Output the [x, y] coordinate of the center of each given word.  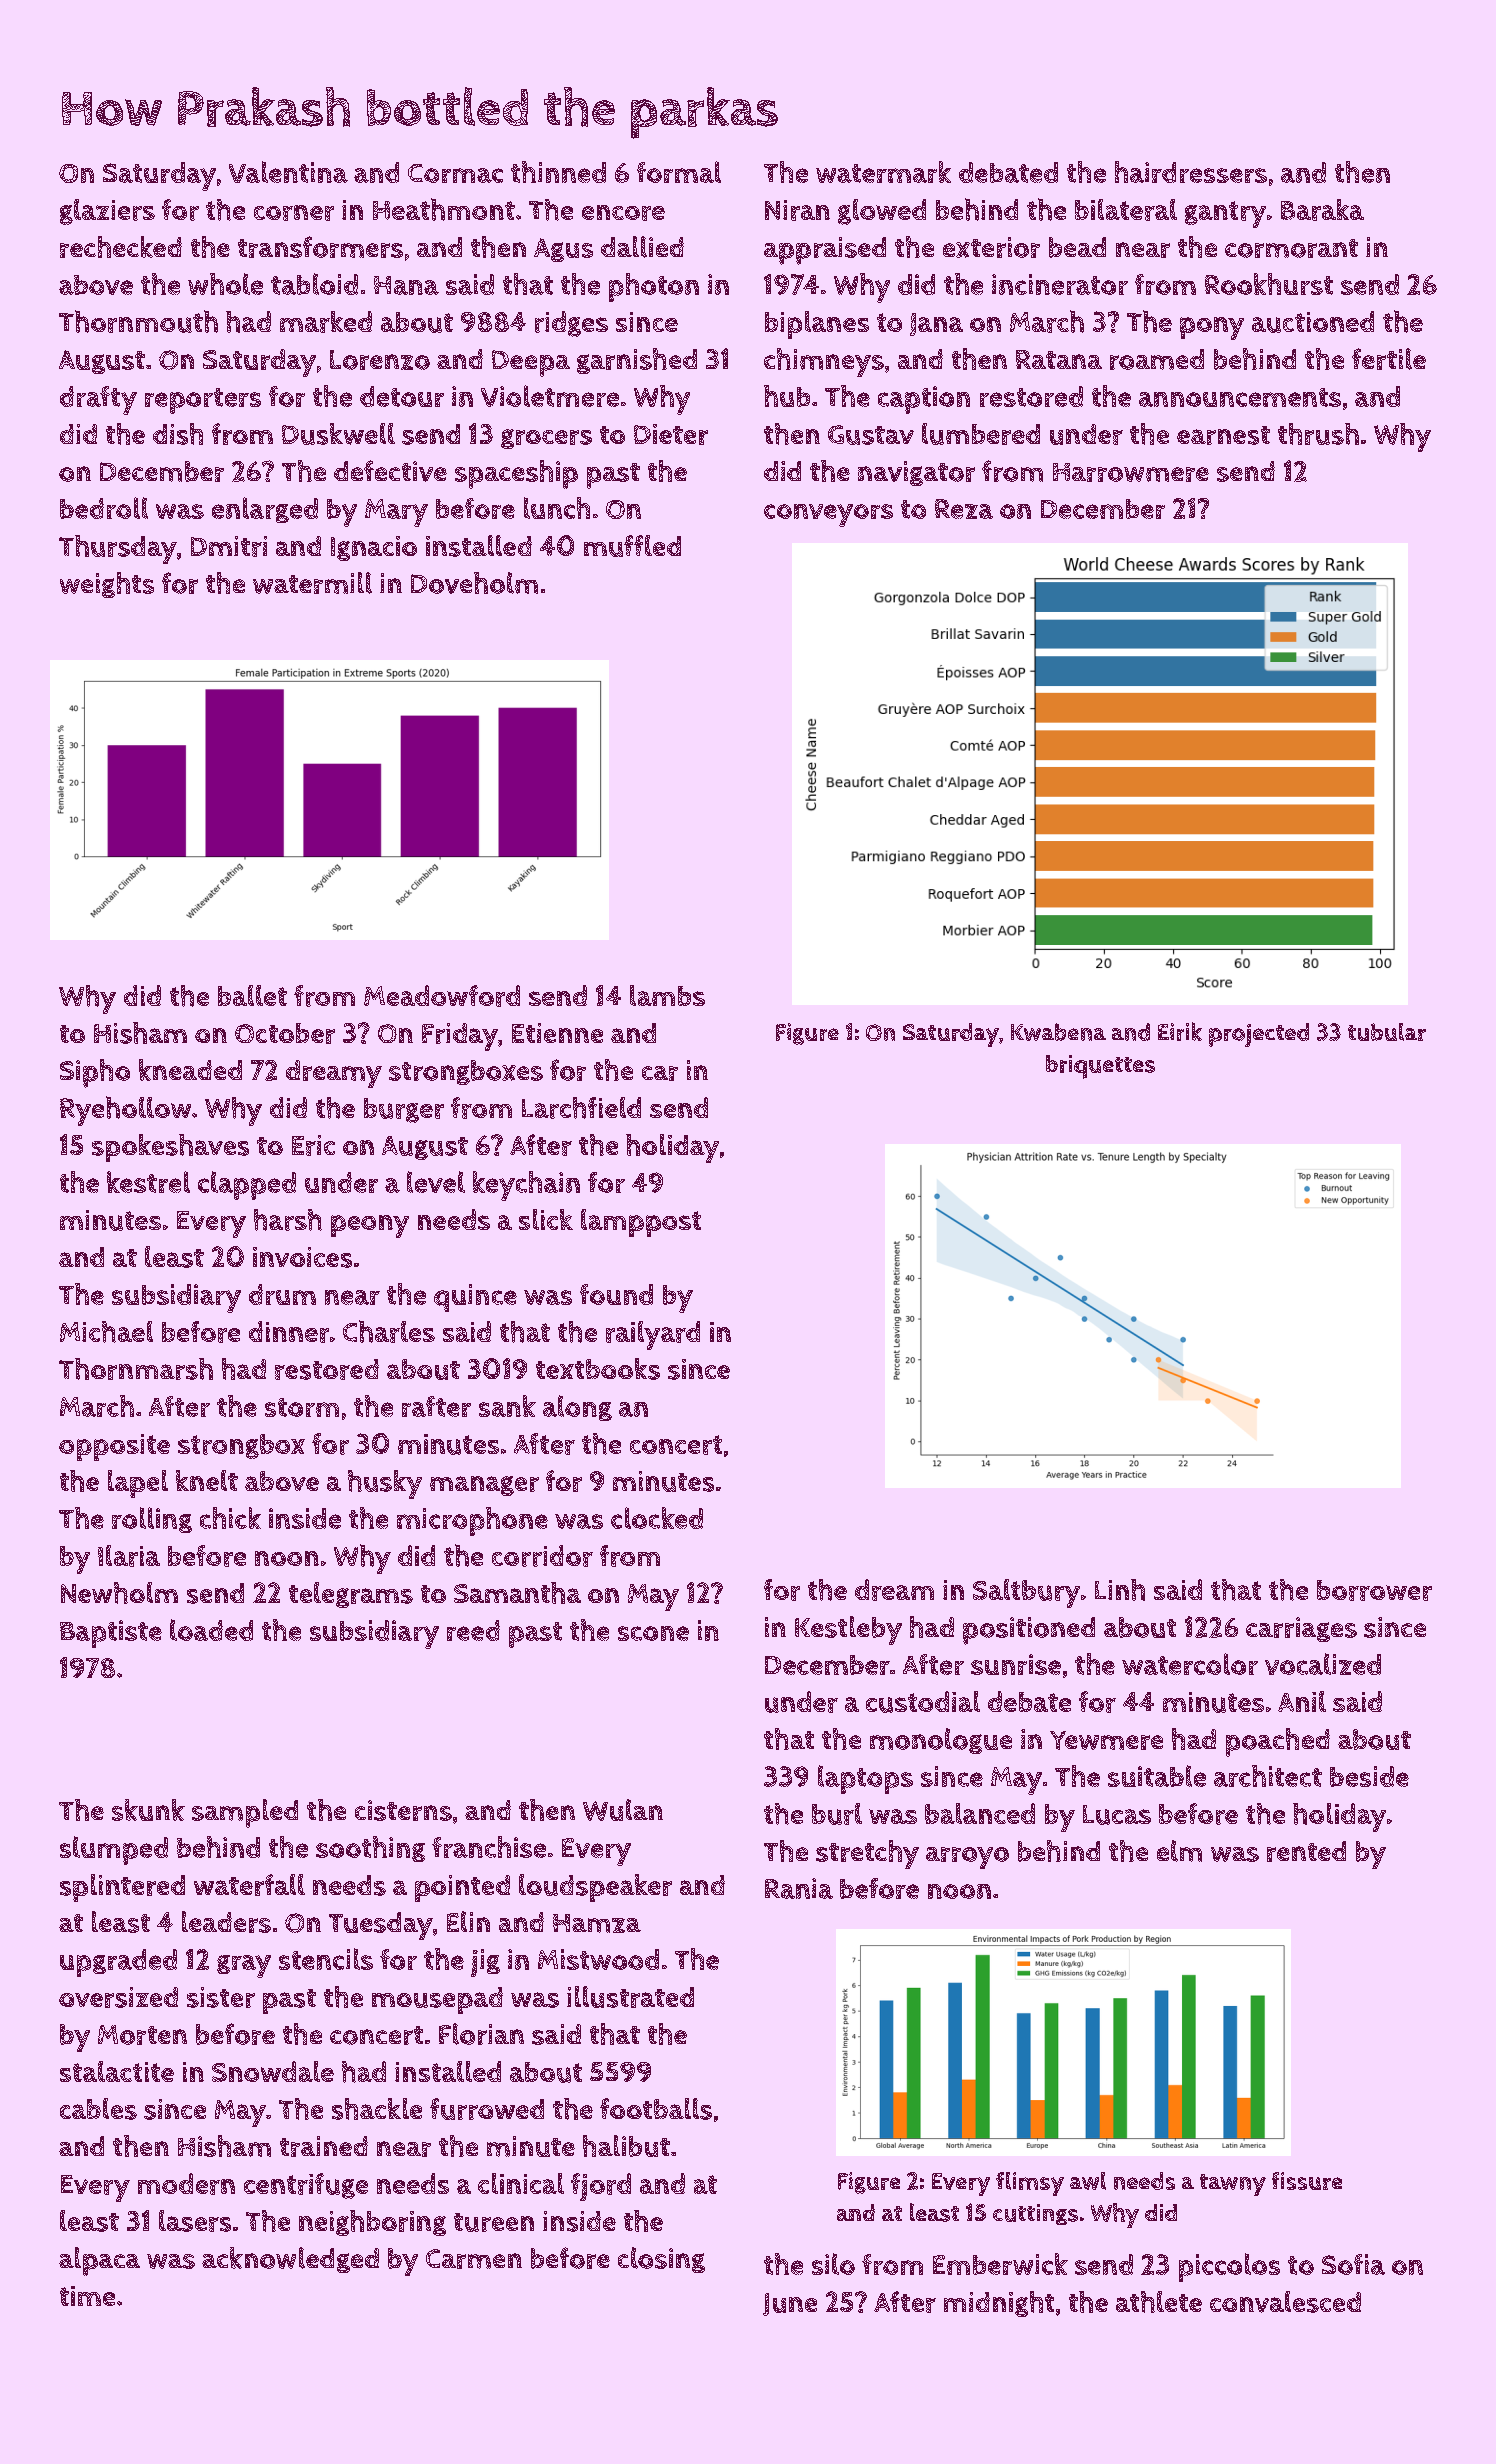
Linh [1120, 1590]
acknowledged [290, 2260]
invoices [302, 1257]
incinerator [1060, 284]
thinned [558, 172]
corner [294, 213]
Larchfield [581, 1108]
